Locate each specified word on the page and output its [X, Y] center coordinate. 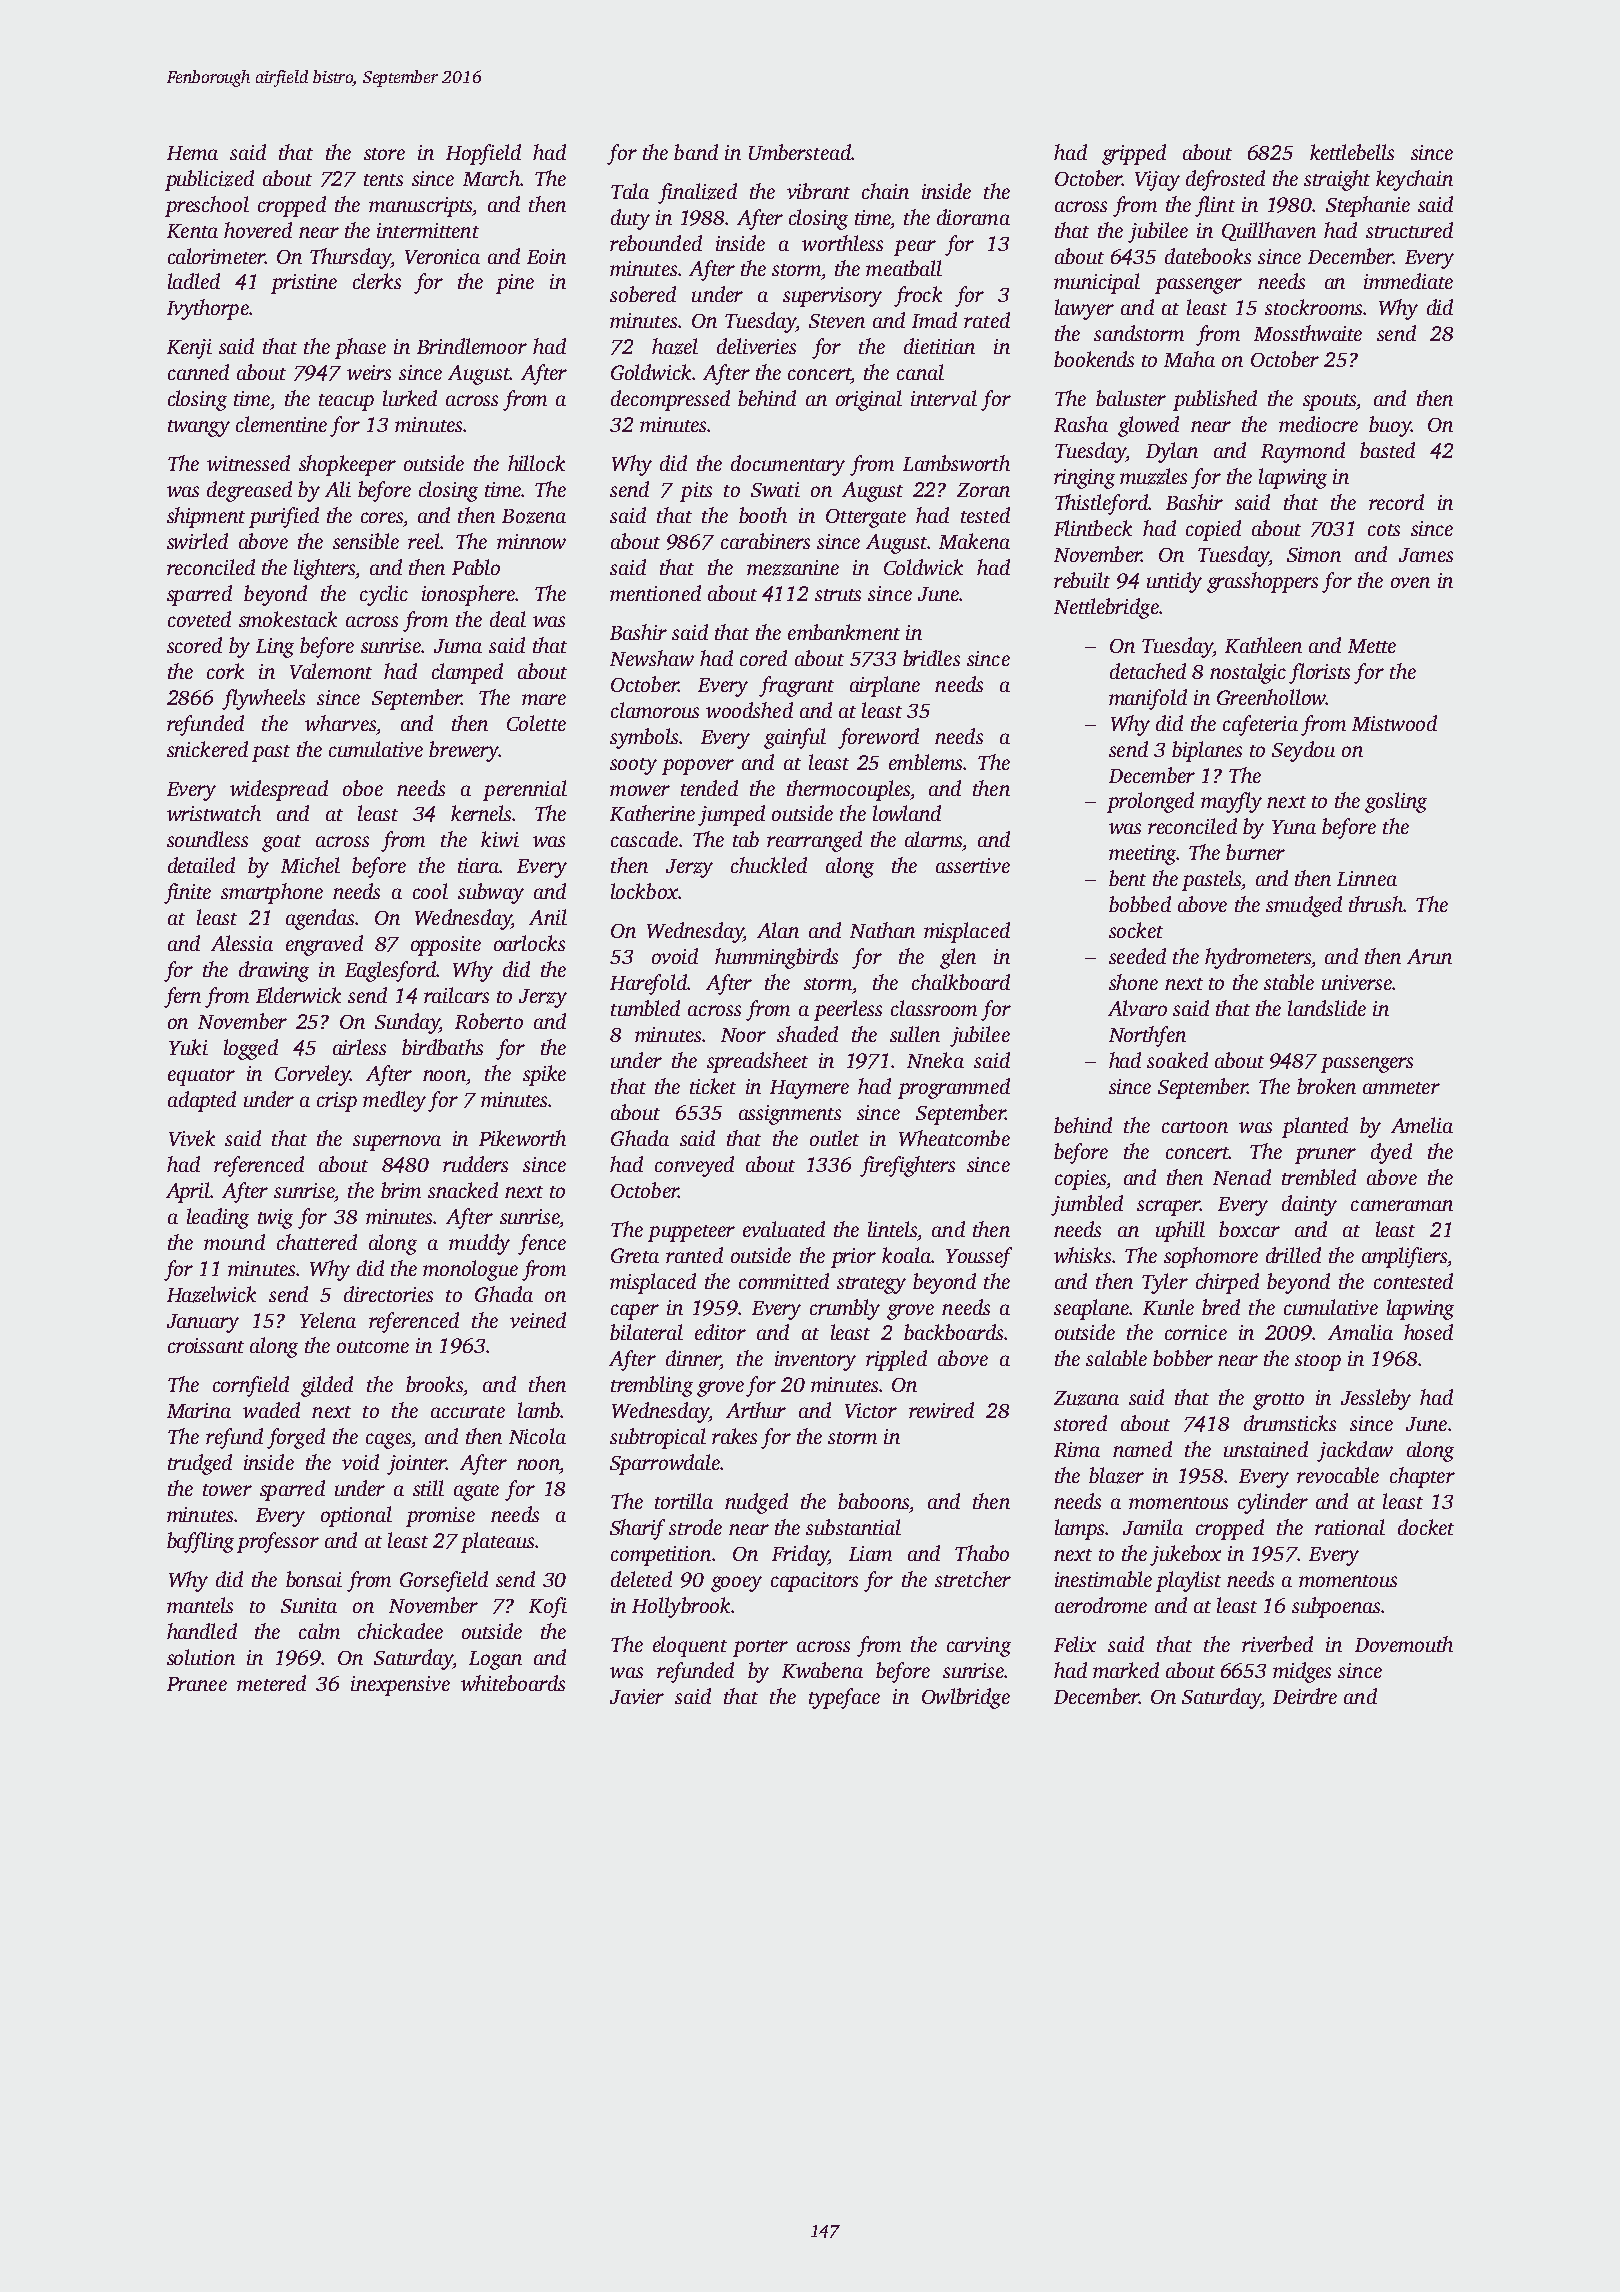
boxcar [1249, 1229]
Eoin [546, 256]
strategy [871, 1285]
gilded [327, 1386]
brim [401, 1190]
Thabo [982, 1553]
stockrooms [1313, 307]
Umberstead [800, 152]
